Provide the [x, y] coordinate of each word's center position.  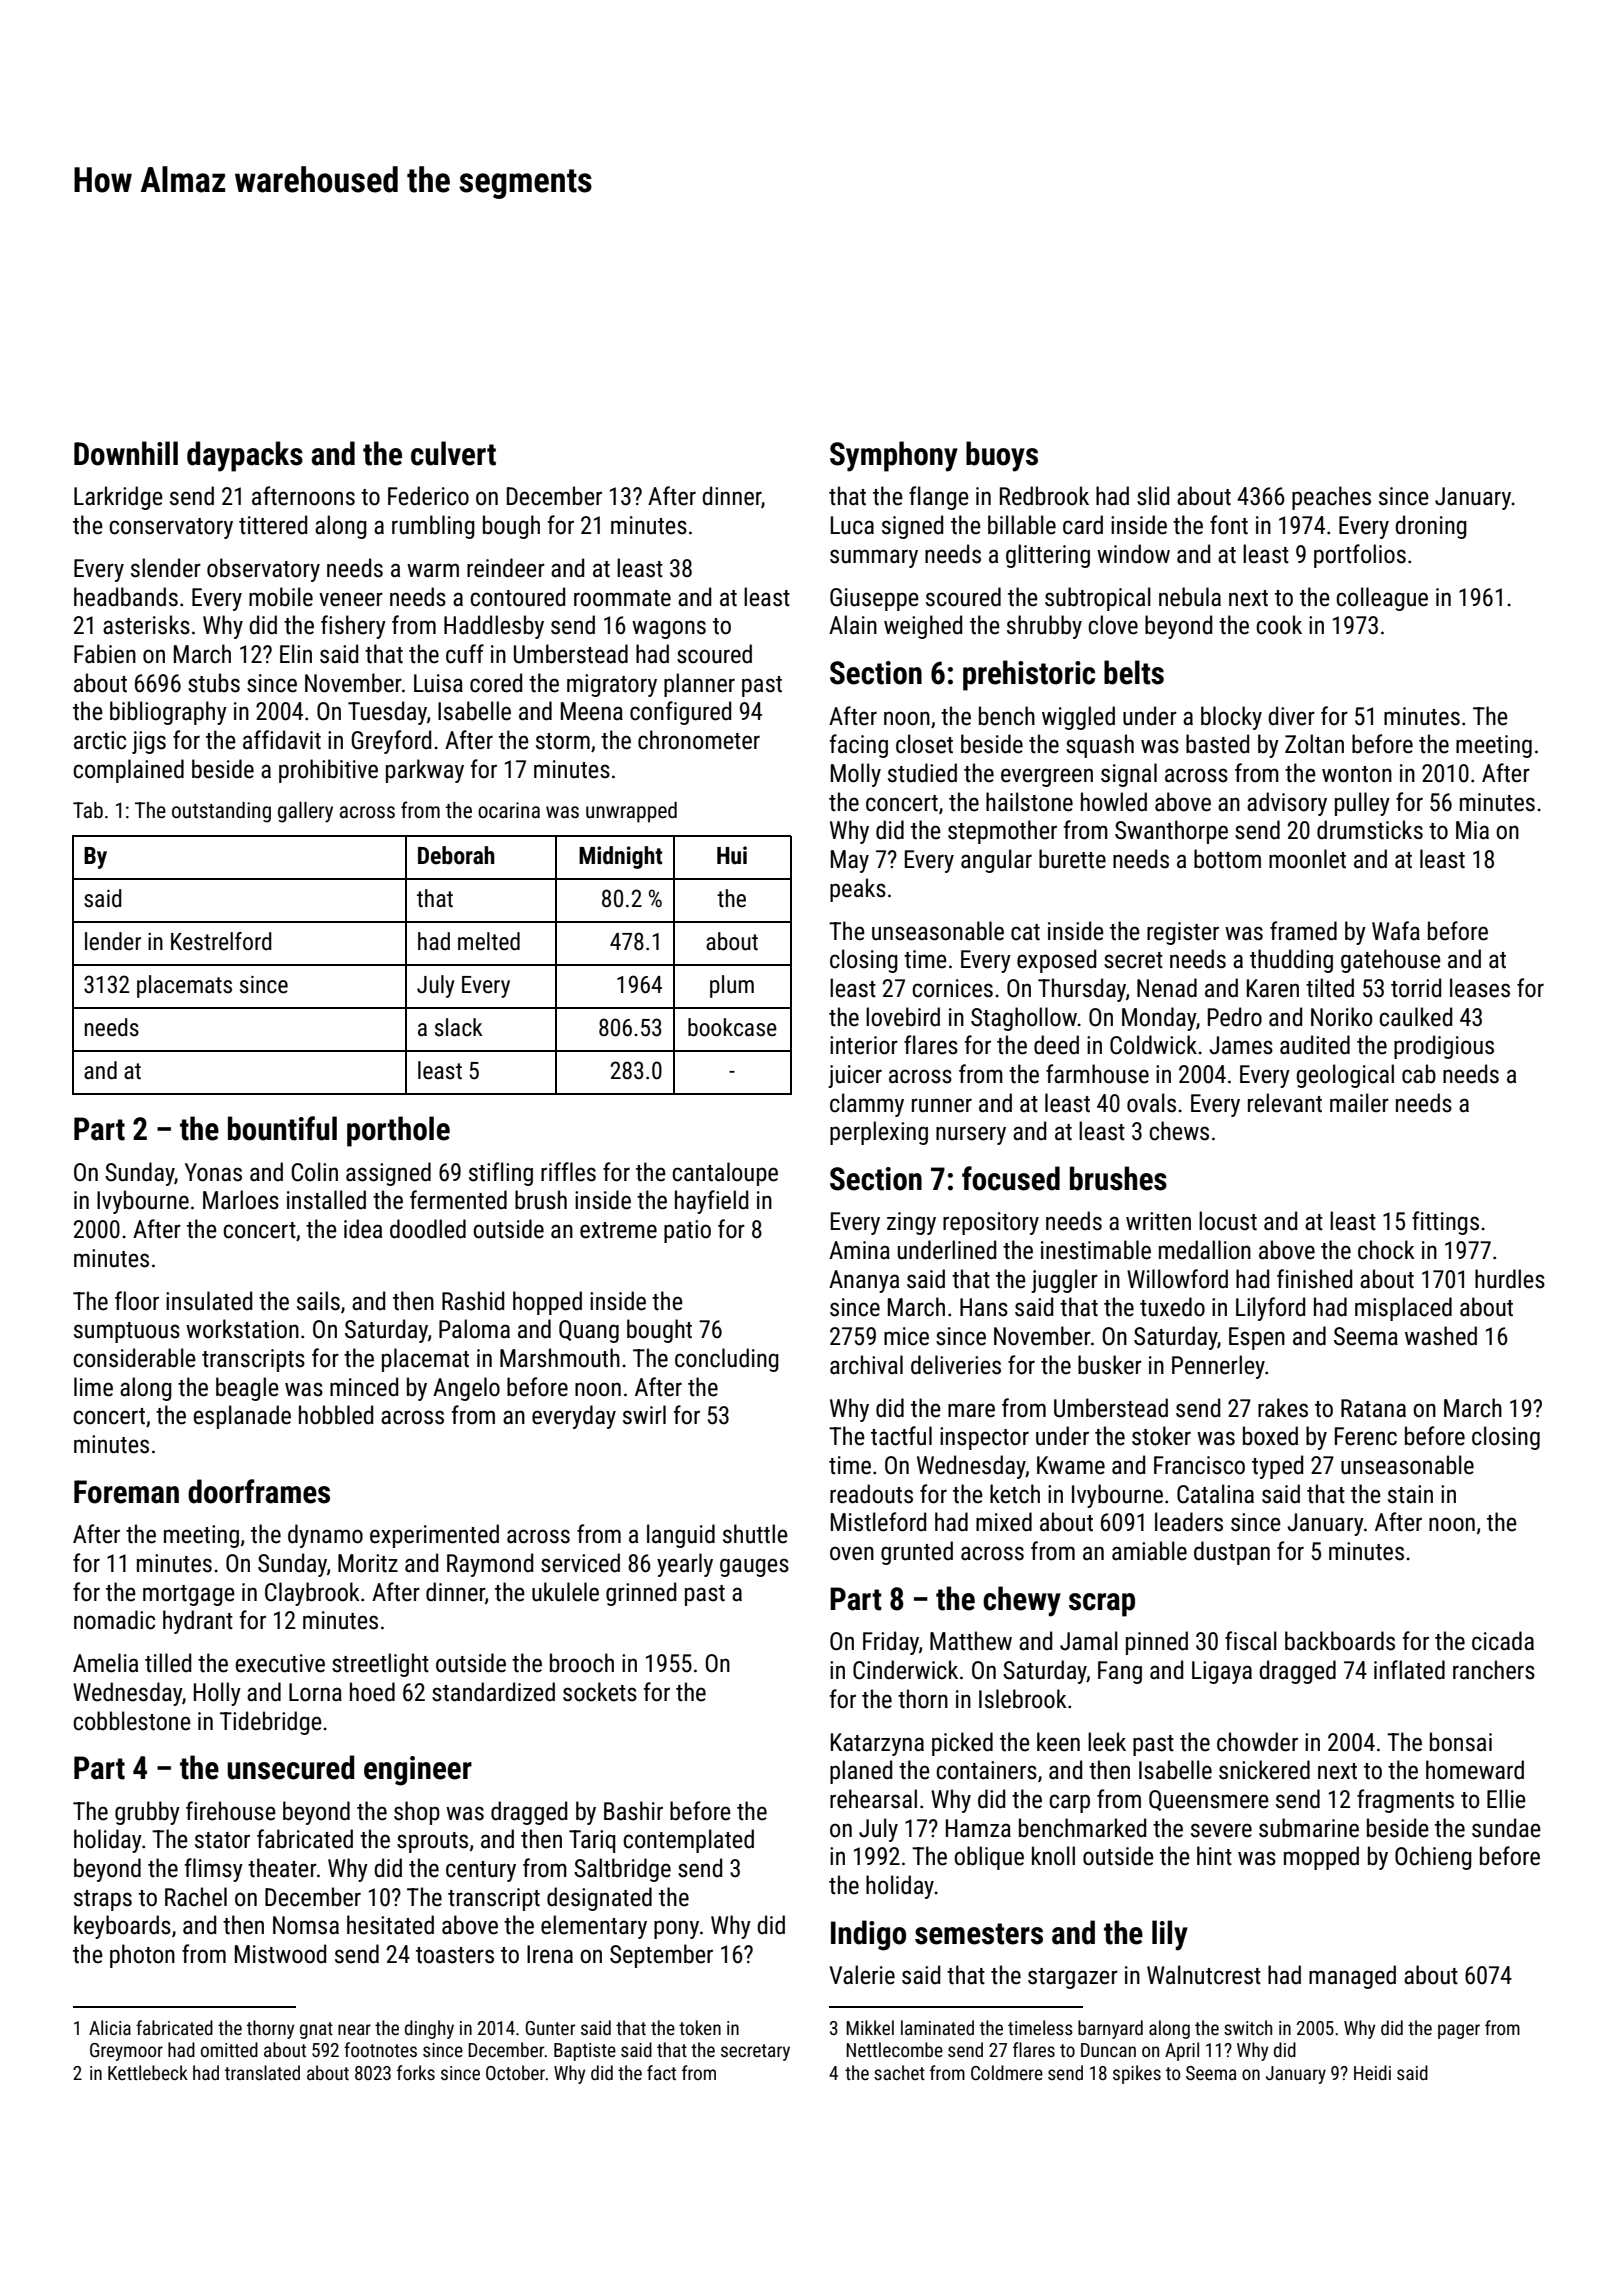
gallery [305, 812]
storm [563, 741]
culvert [453, 453]
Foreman [126, 1492]
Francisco [1199, 1465]
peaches [1331, 498]
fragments [1405, 1801]
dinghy [429, 2029]
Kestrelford [221, 941]
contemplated [688, 1841]
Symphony [894, 456]
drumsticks [1370, 830]
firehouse [231, 1811]
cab [1419, 1074]
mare [971, 1410]
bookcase [732, 1027]
